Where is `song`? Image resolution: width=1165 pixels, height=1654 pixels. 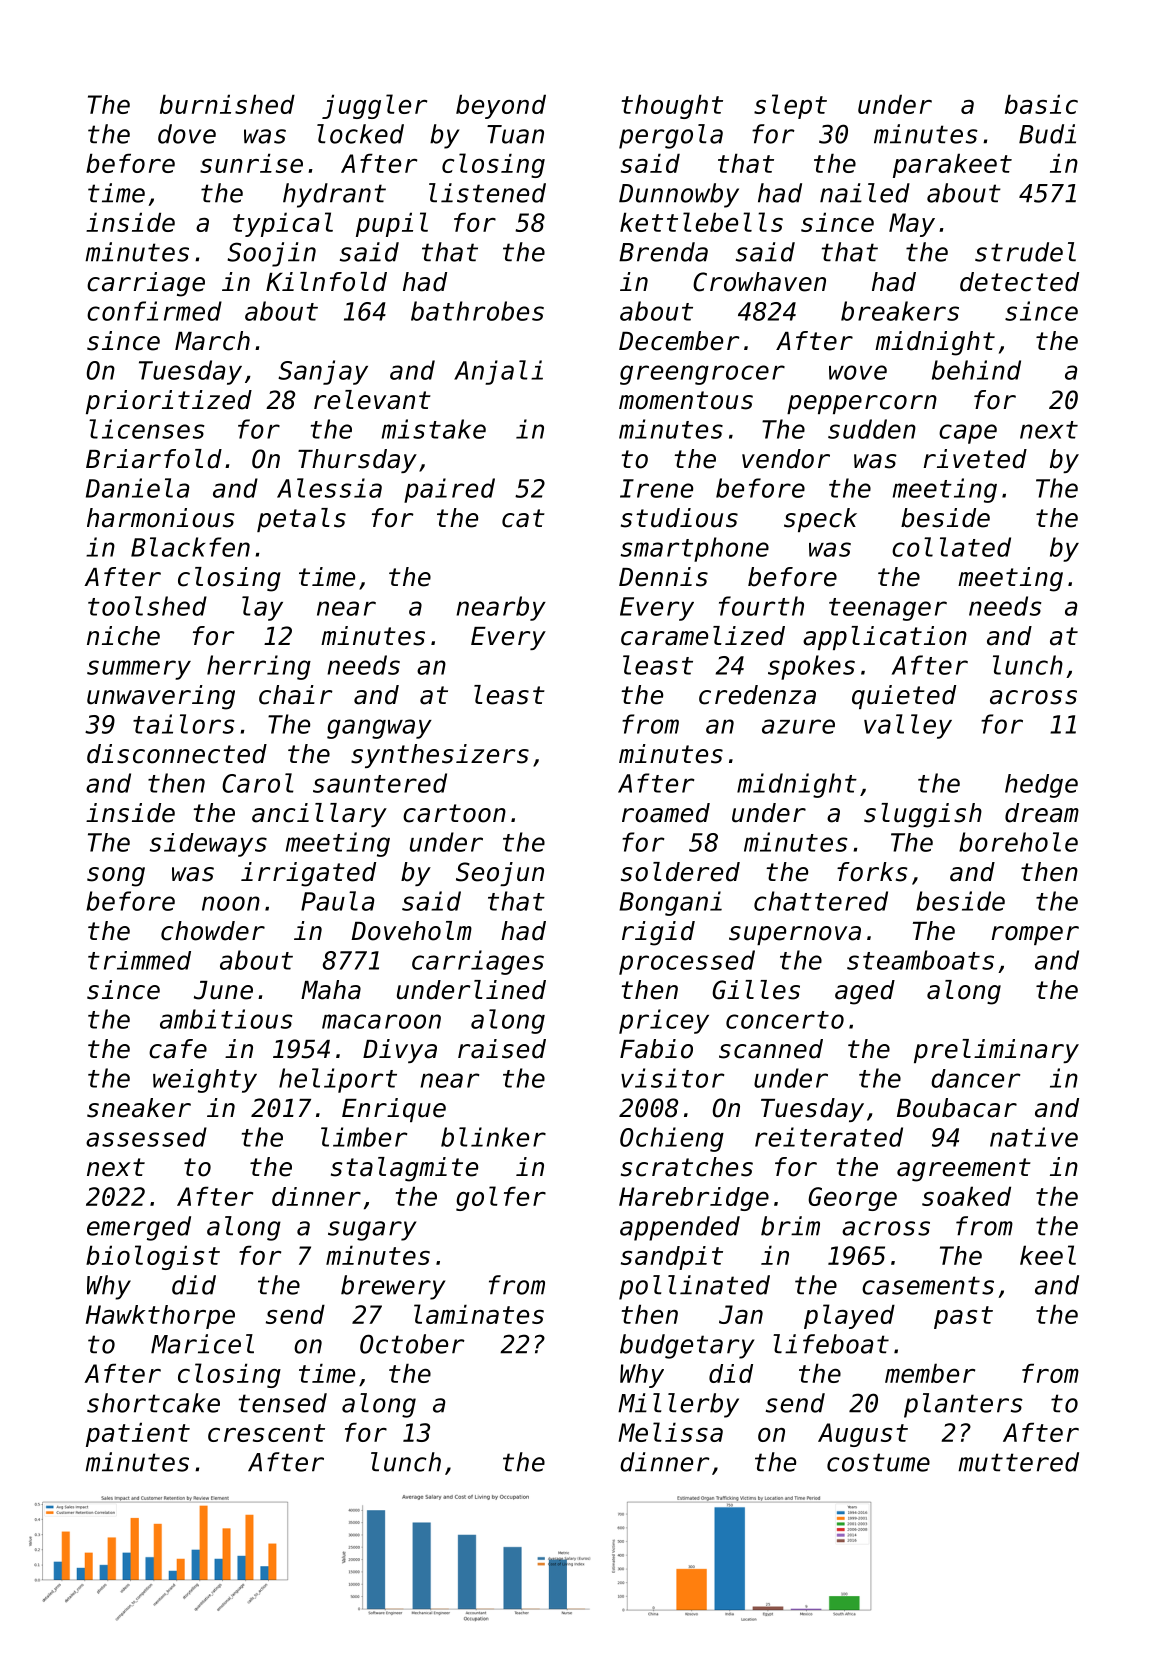 song is located at coordinates (116, 877).
